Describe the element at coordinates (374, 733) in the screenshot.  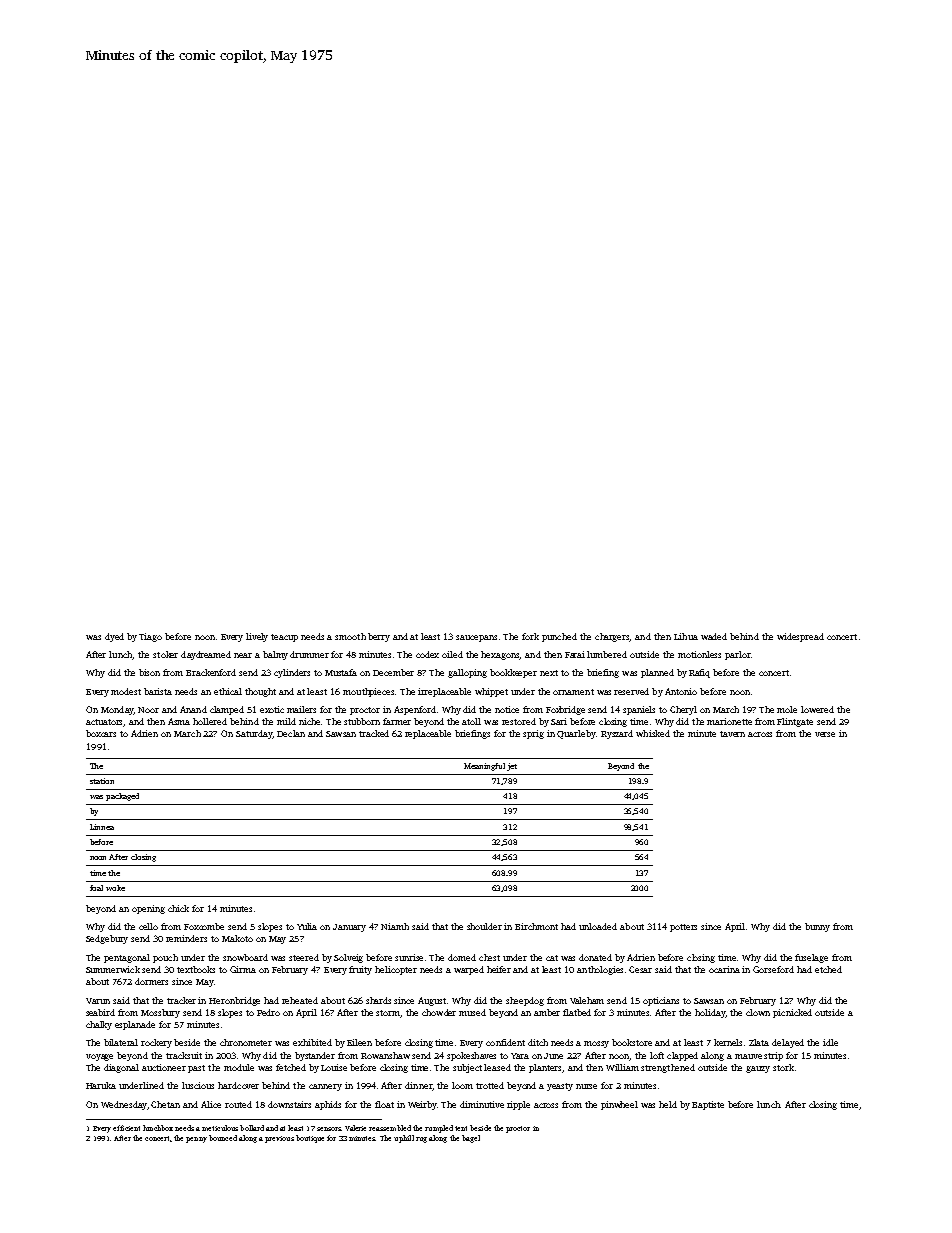
I see `tracked` at that location.
